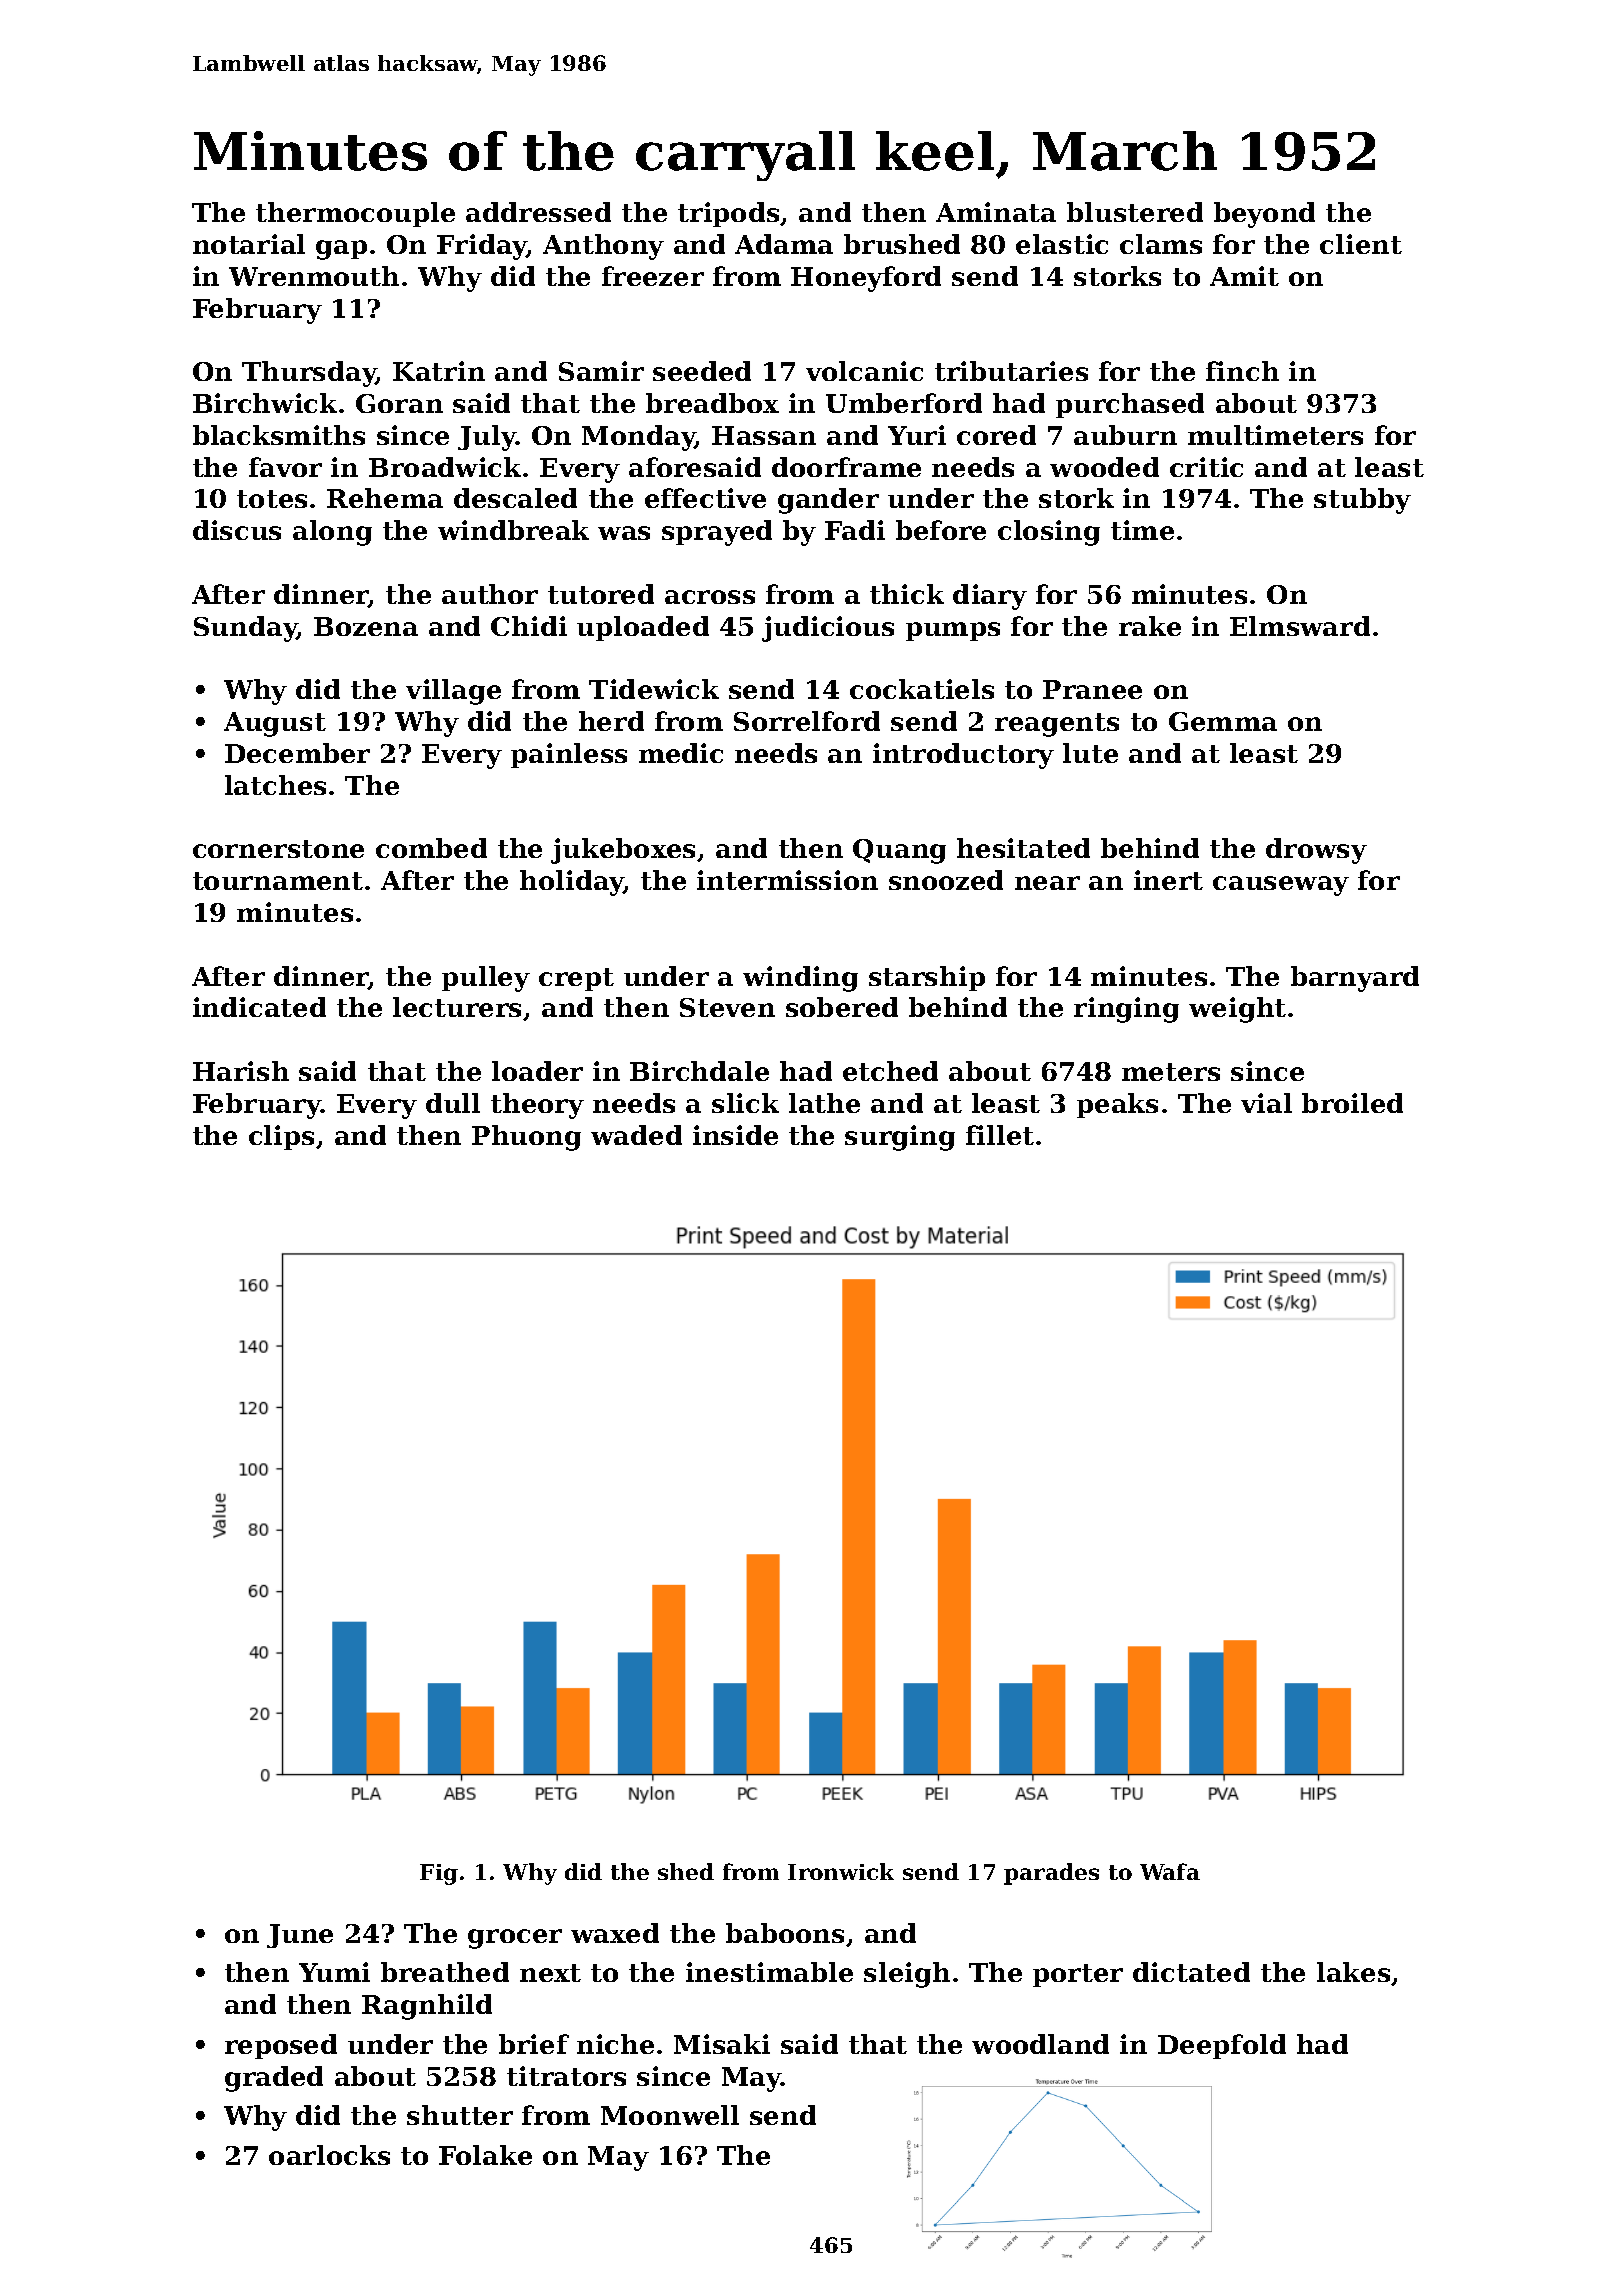  What do you see at coordinates (486, 979) in the page?
I see `pulley` at bounding box center [486, 979].
